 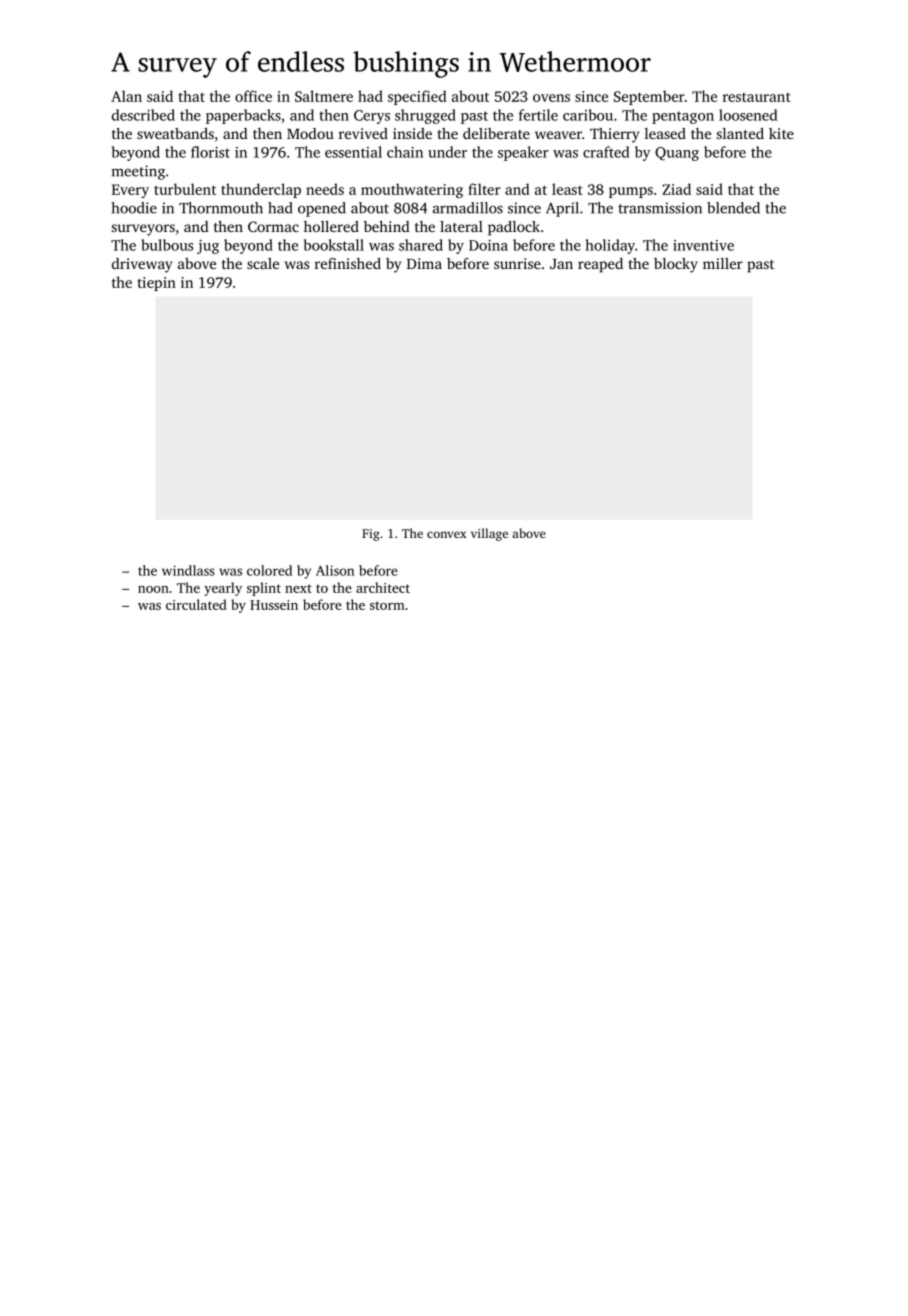 I want to click on behind, so click(x=387, y=226).
